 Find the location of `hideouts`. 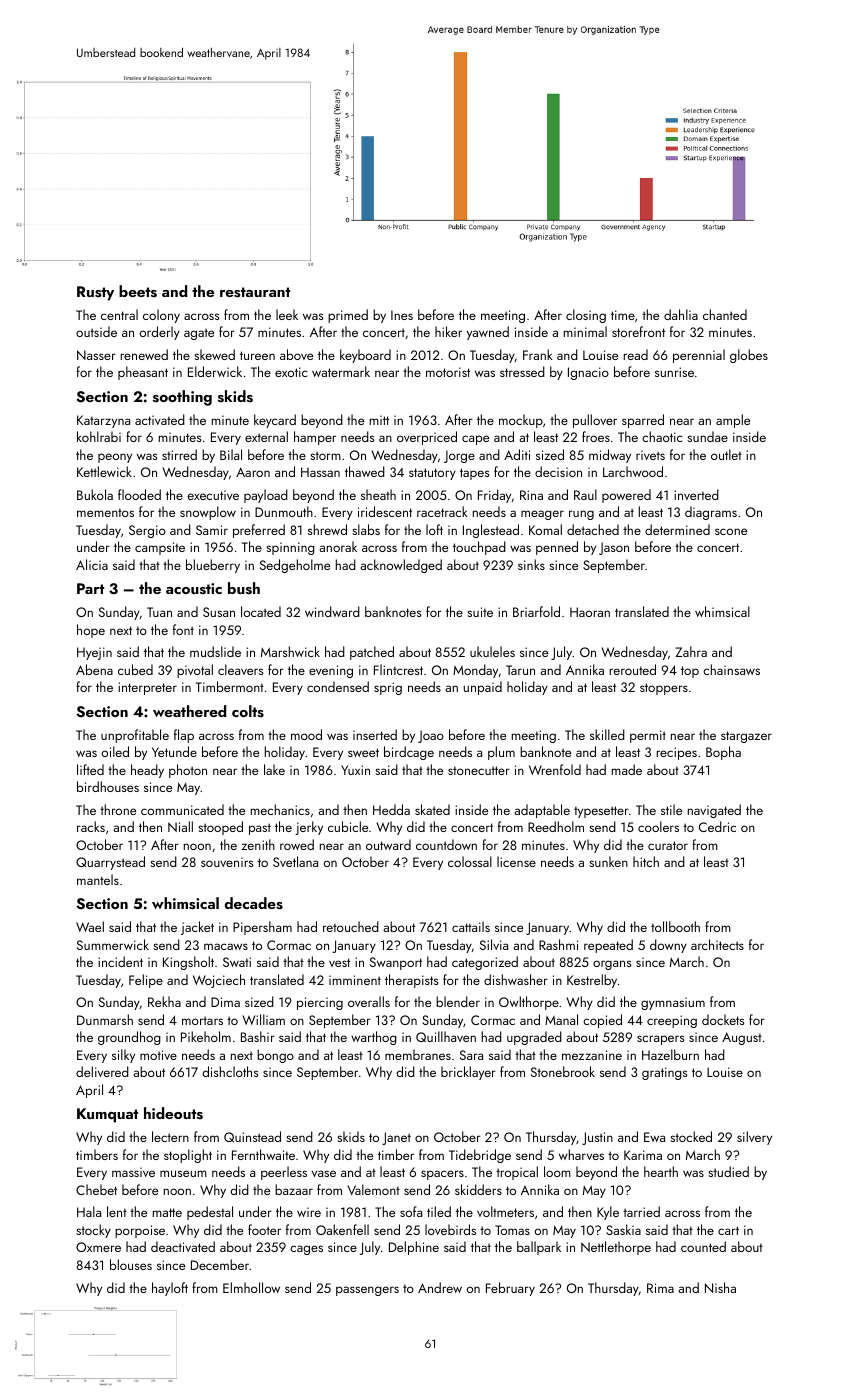

hideouts is located at coordinates (173, 1113).
